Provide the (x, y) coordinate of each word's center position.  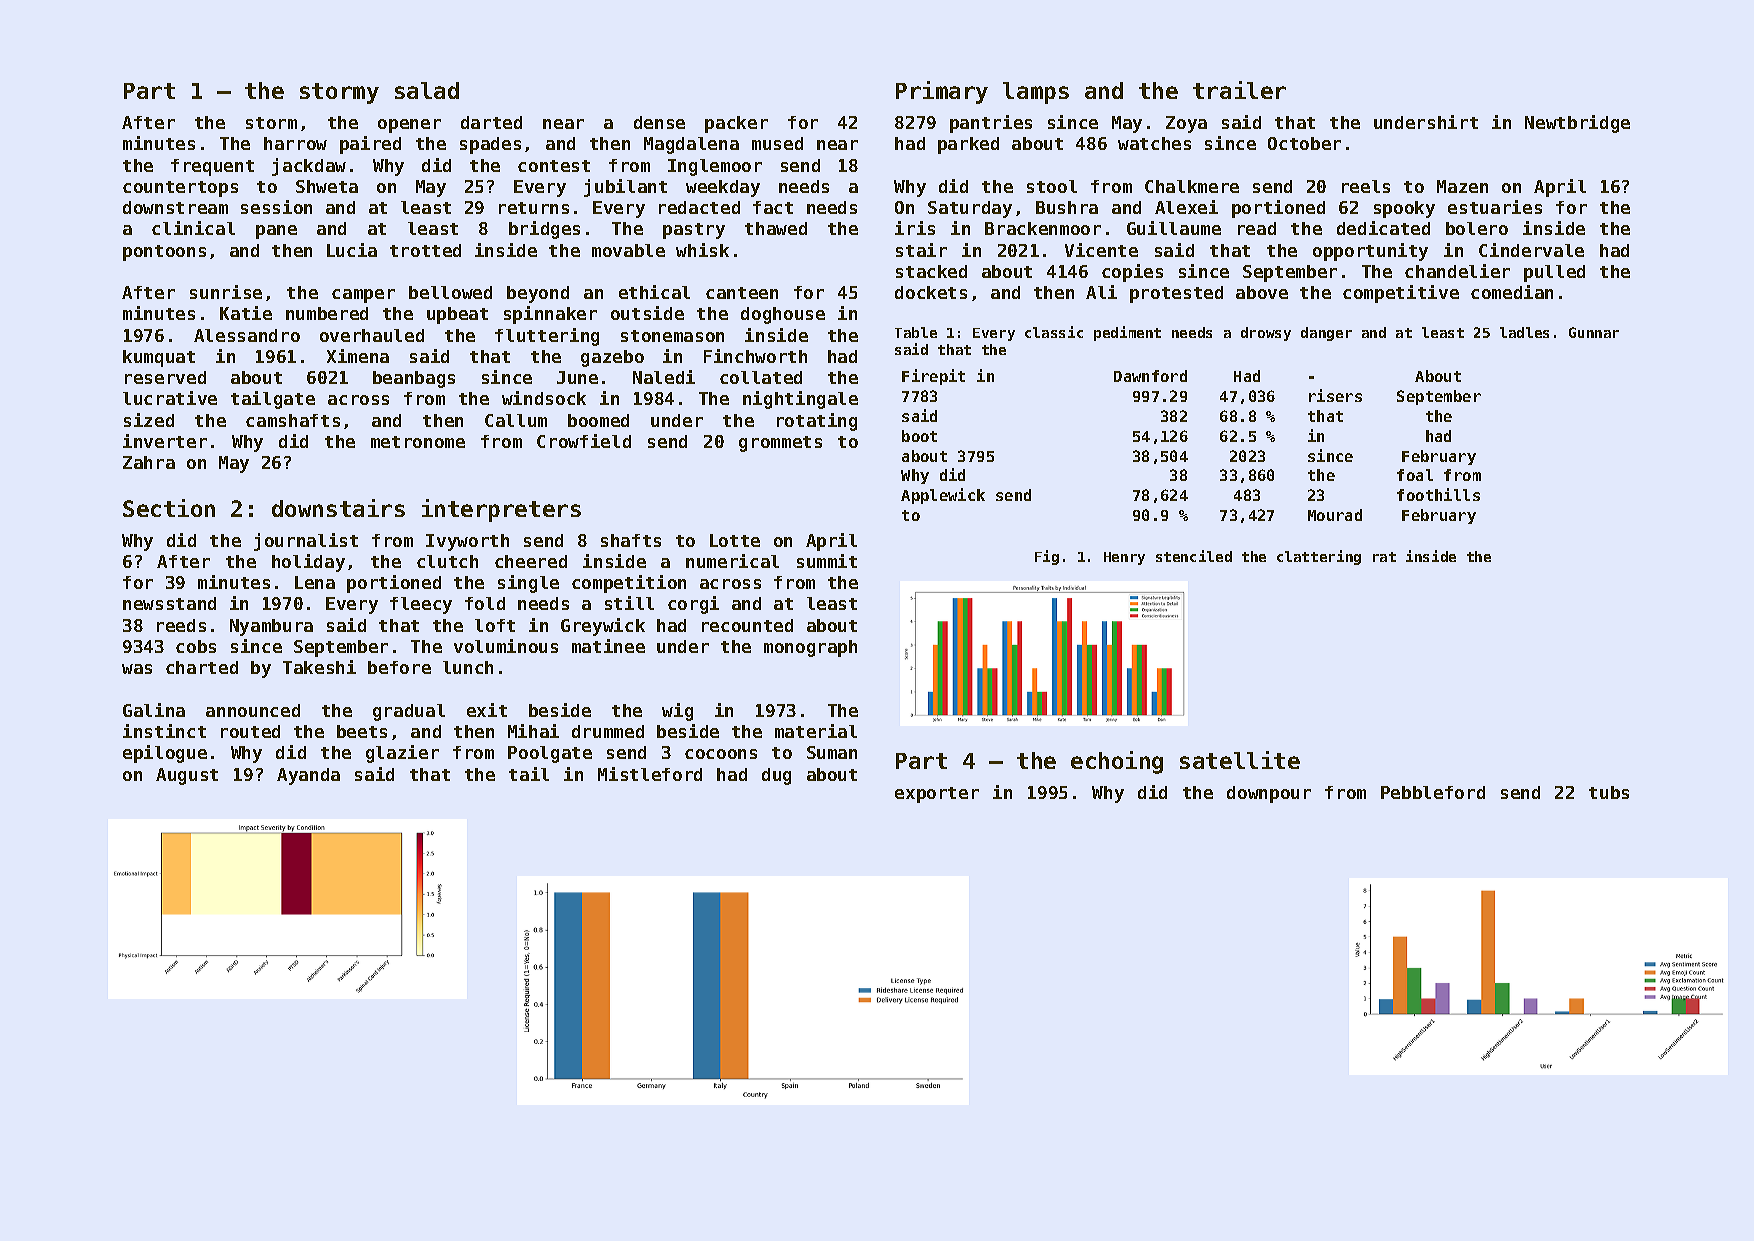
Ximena (358, 356)
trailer (1239, 90)
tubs (1609, 792)
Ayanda (308, 776)
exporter (937, 795)
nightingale (800, 400)
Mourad (1335, 515)
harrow (295, 143)
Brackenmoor (1043, 228)
